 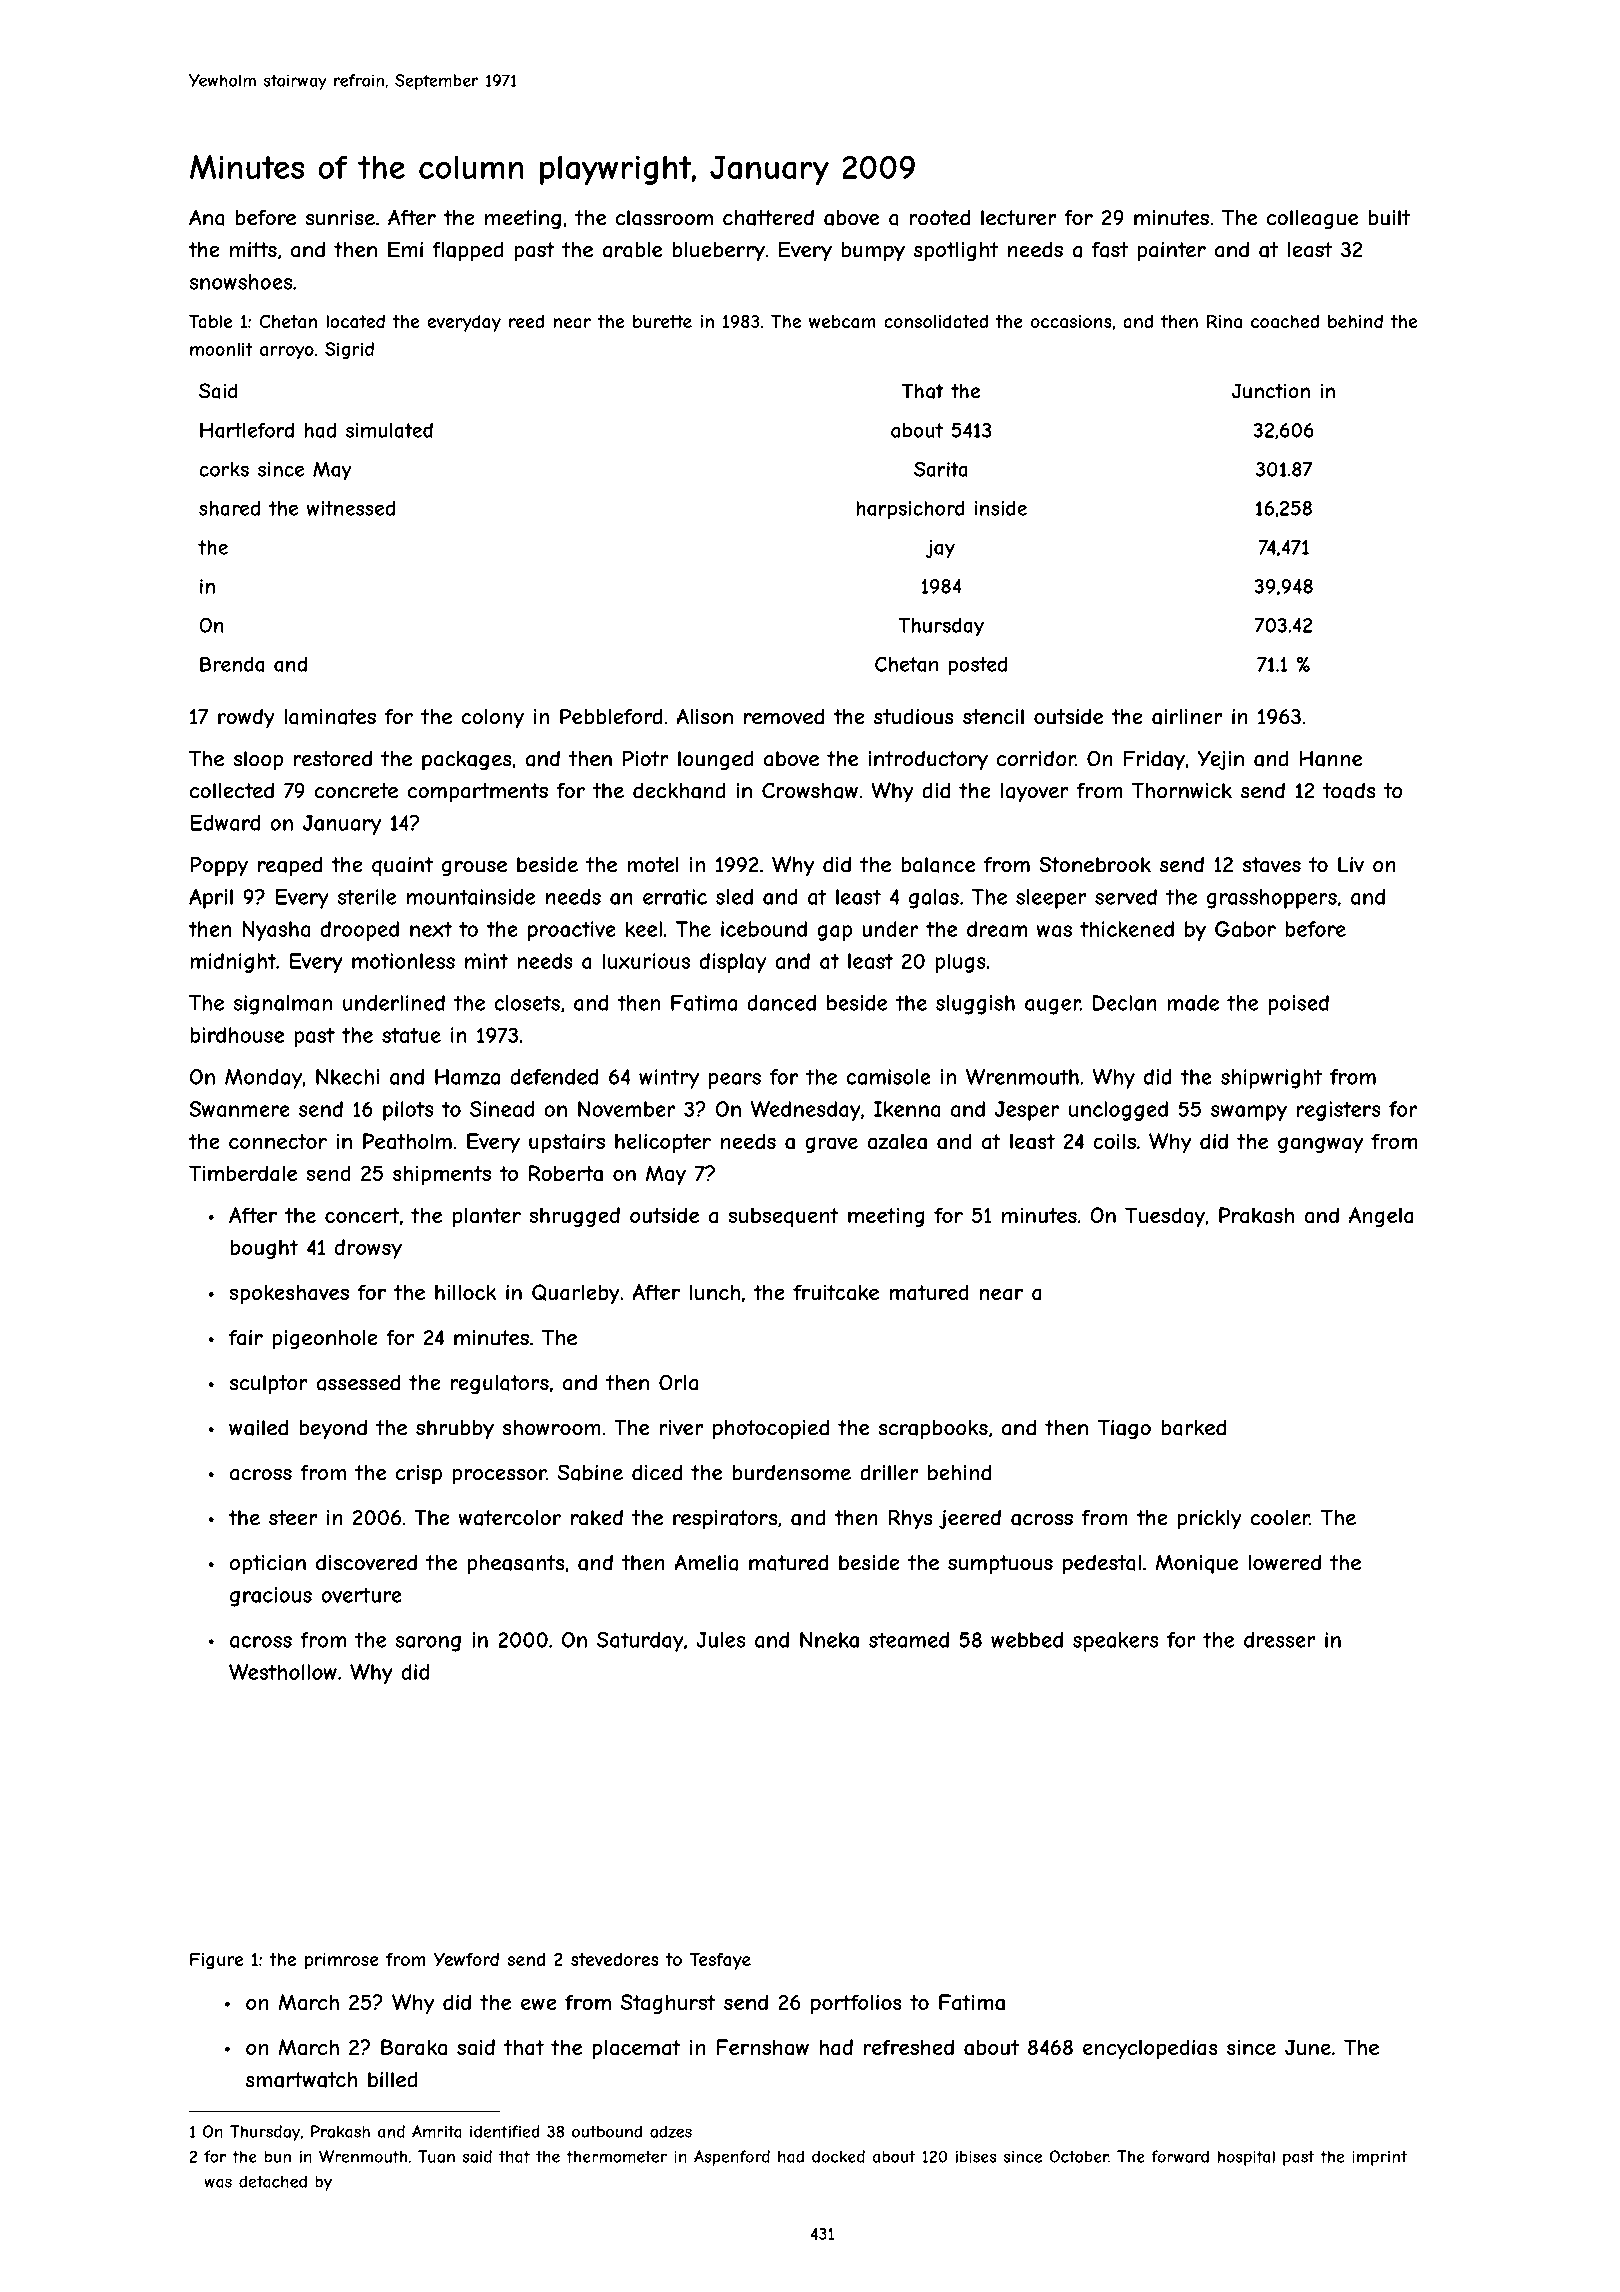 I want to click on Rina, so click(x=1224, y=321).
